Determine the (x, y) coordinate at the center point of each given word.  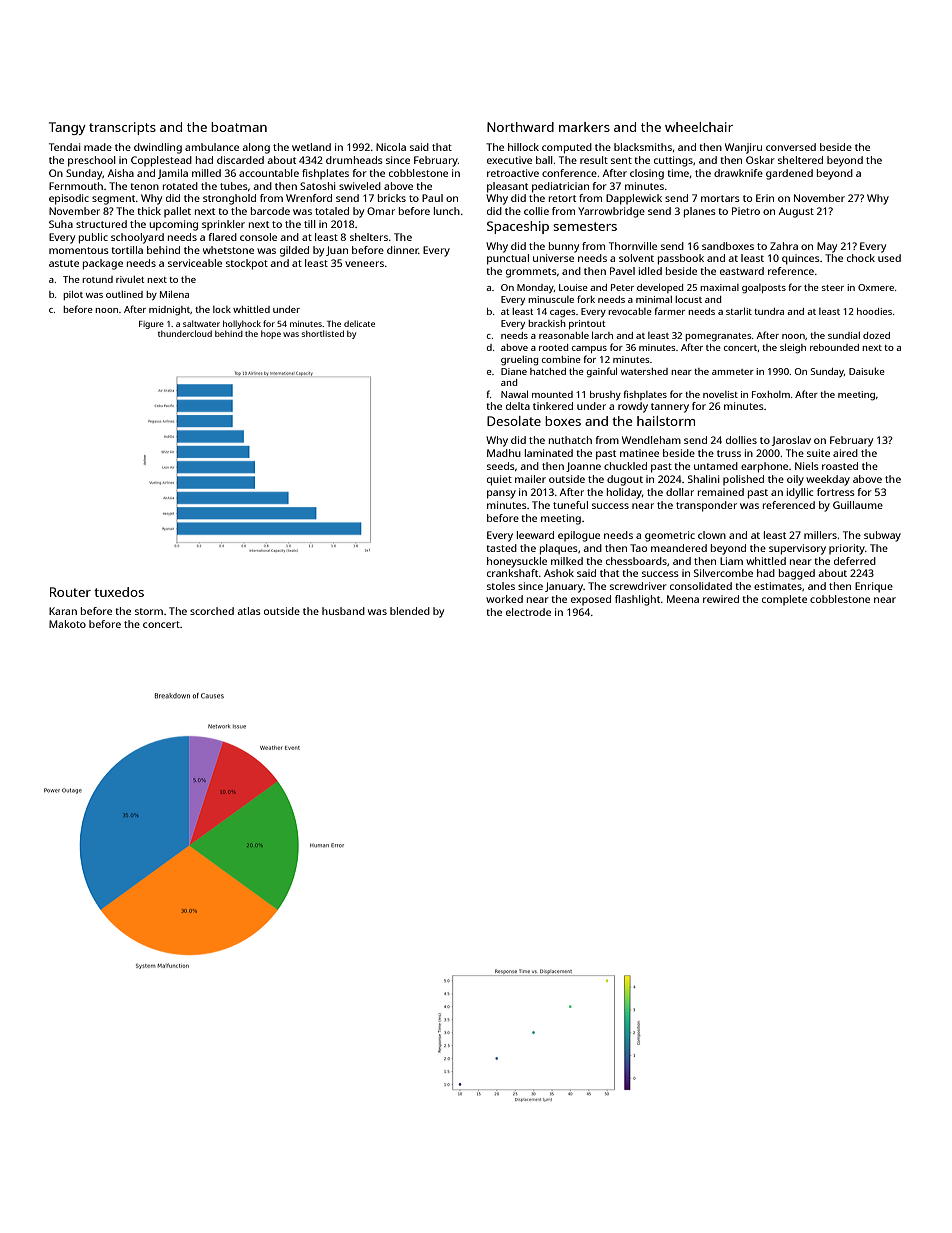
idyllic (800, 493)
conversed (791, 147)
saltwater (201, 323)
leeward (535, 535)
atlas (249, 611)
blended (410, 611)
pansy (501, 494)
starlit (739, 311)
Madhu (504, 453)
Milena (174, 294)
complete (784, 600)
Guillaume (858, 505)
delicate (359, 323)
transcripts (122, 128)
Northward (520, 127)
